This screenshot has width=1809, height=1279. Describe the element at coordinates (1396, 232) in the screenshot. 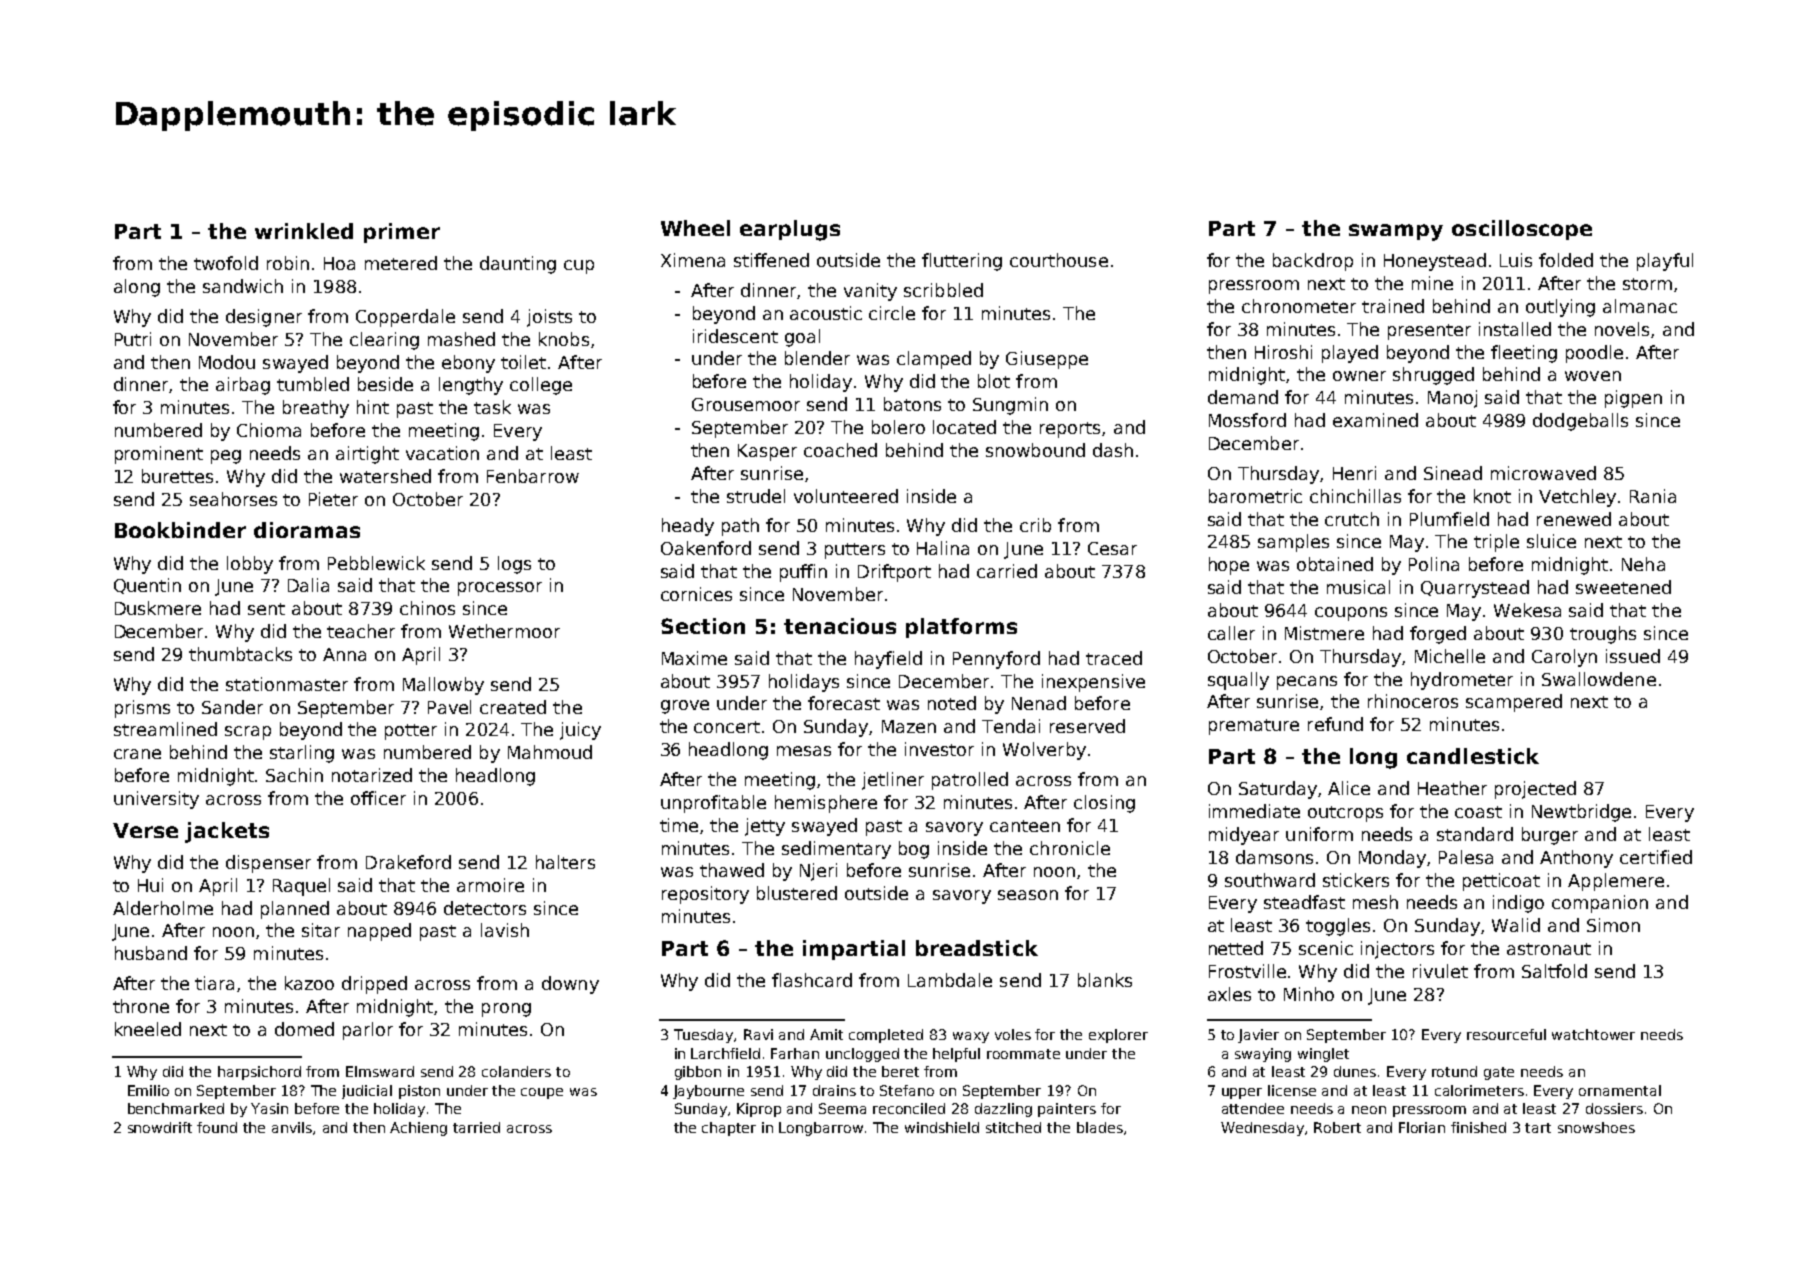

I see `swampy` at that location.
